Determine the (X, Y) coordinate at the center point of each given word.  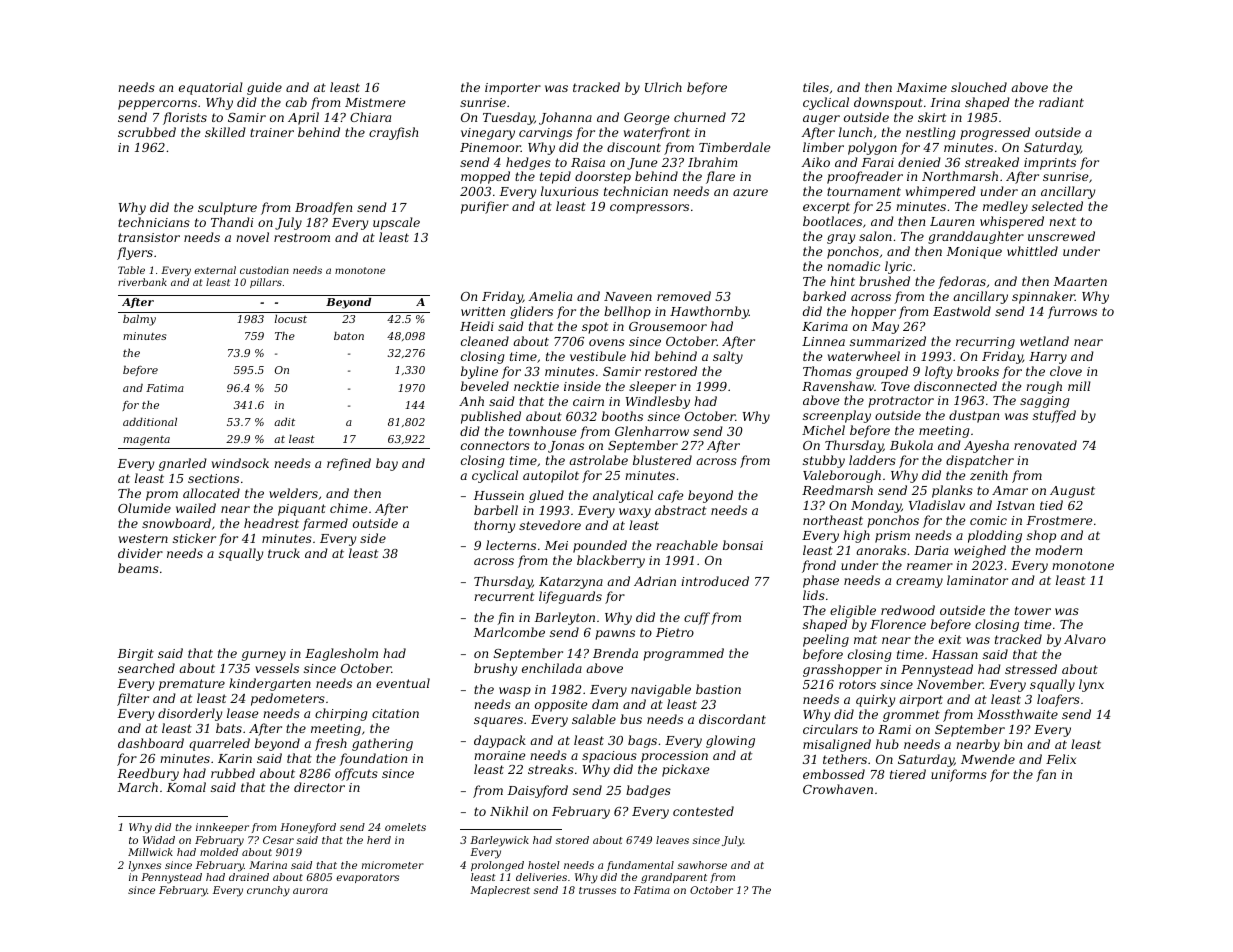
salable (594, 719)
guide (264, 88)
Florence (898, 624)
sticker (194, 538)
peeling (826, 640)
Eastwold (962, 311)
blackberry (611, 561)
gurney (264, 656)
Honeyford (308, 828)
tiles (816, 87)
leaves (672, 840)
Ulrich (663, 87)
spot (595, 328)
